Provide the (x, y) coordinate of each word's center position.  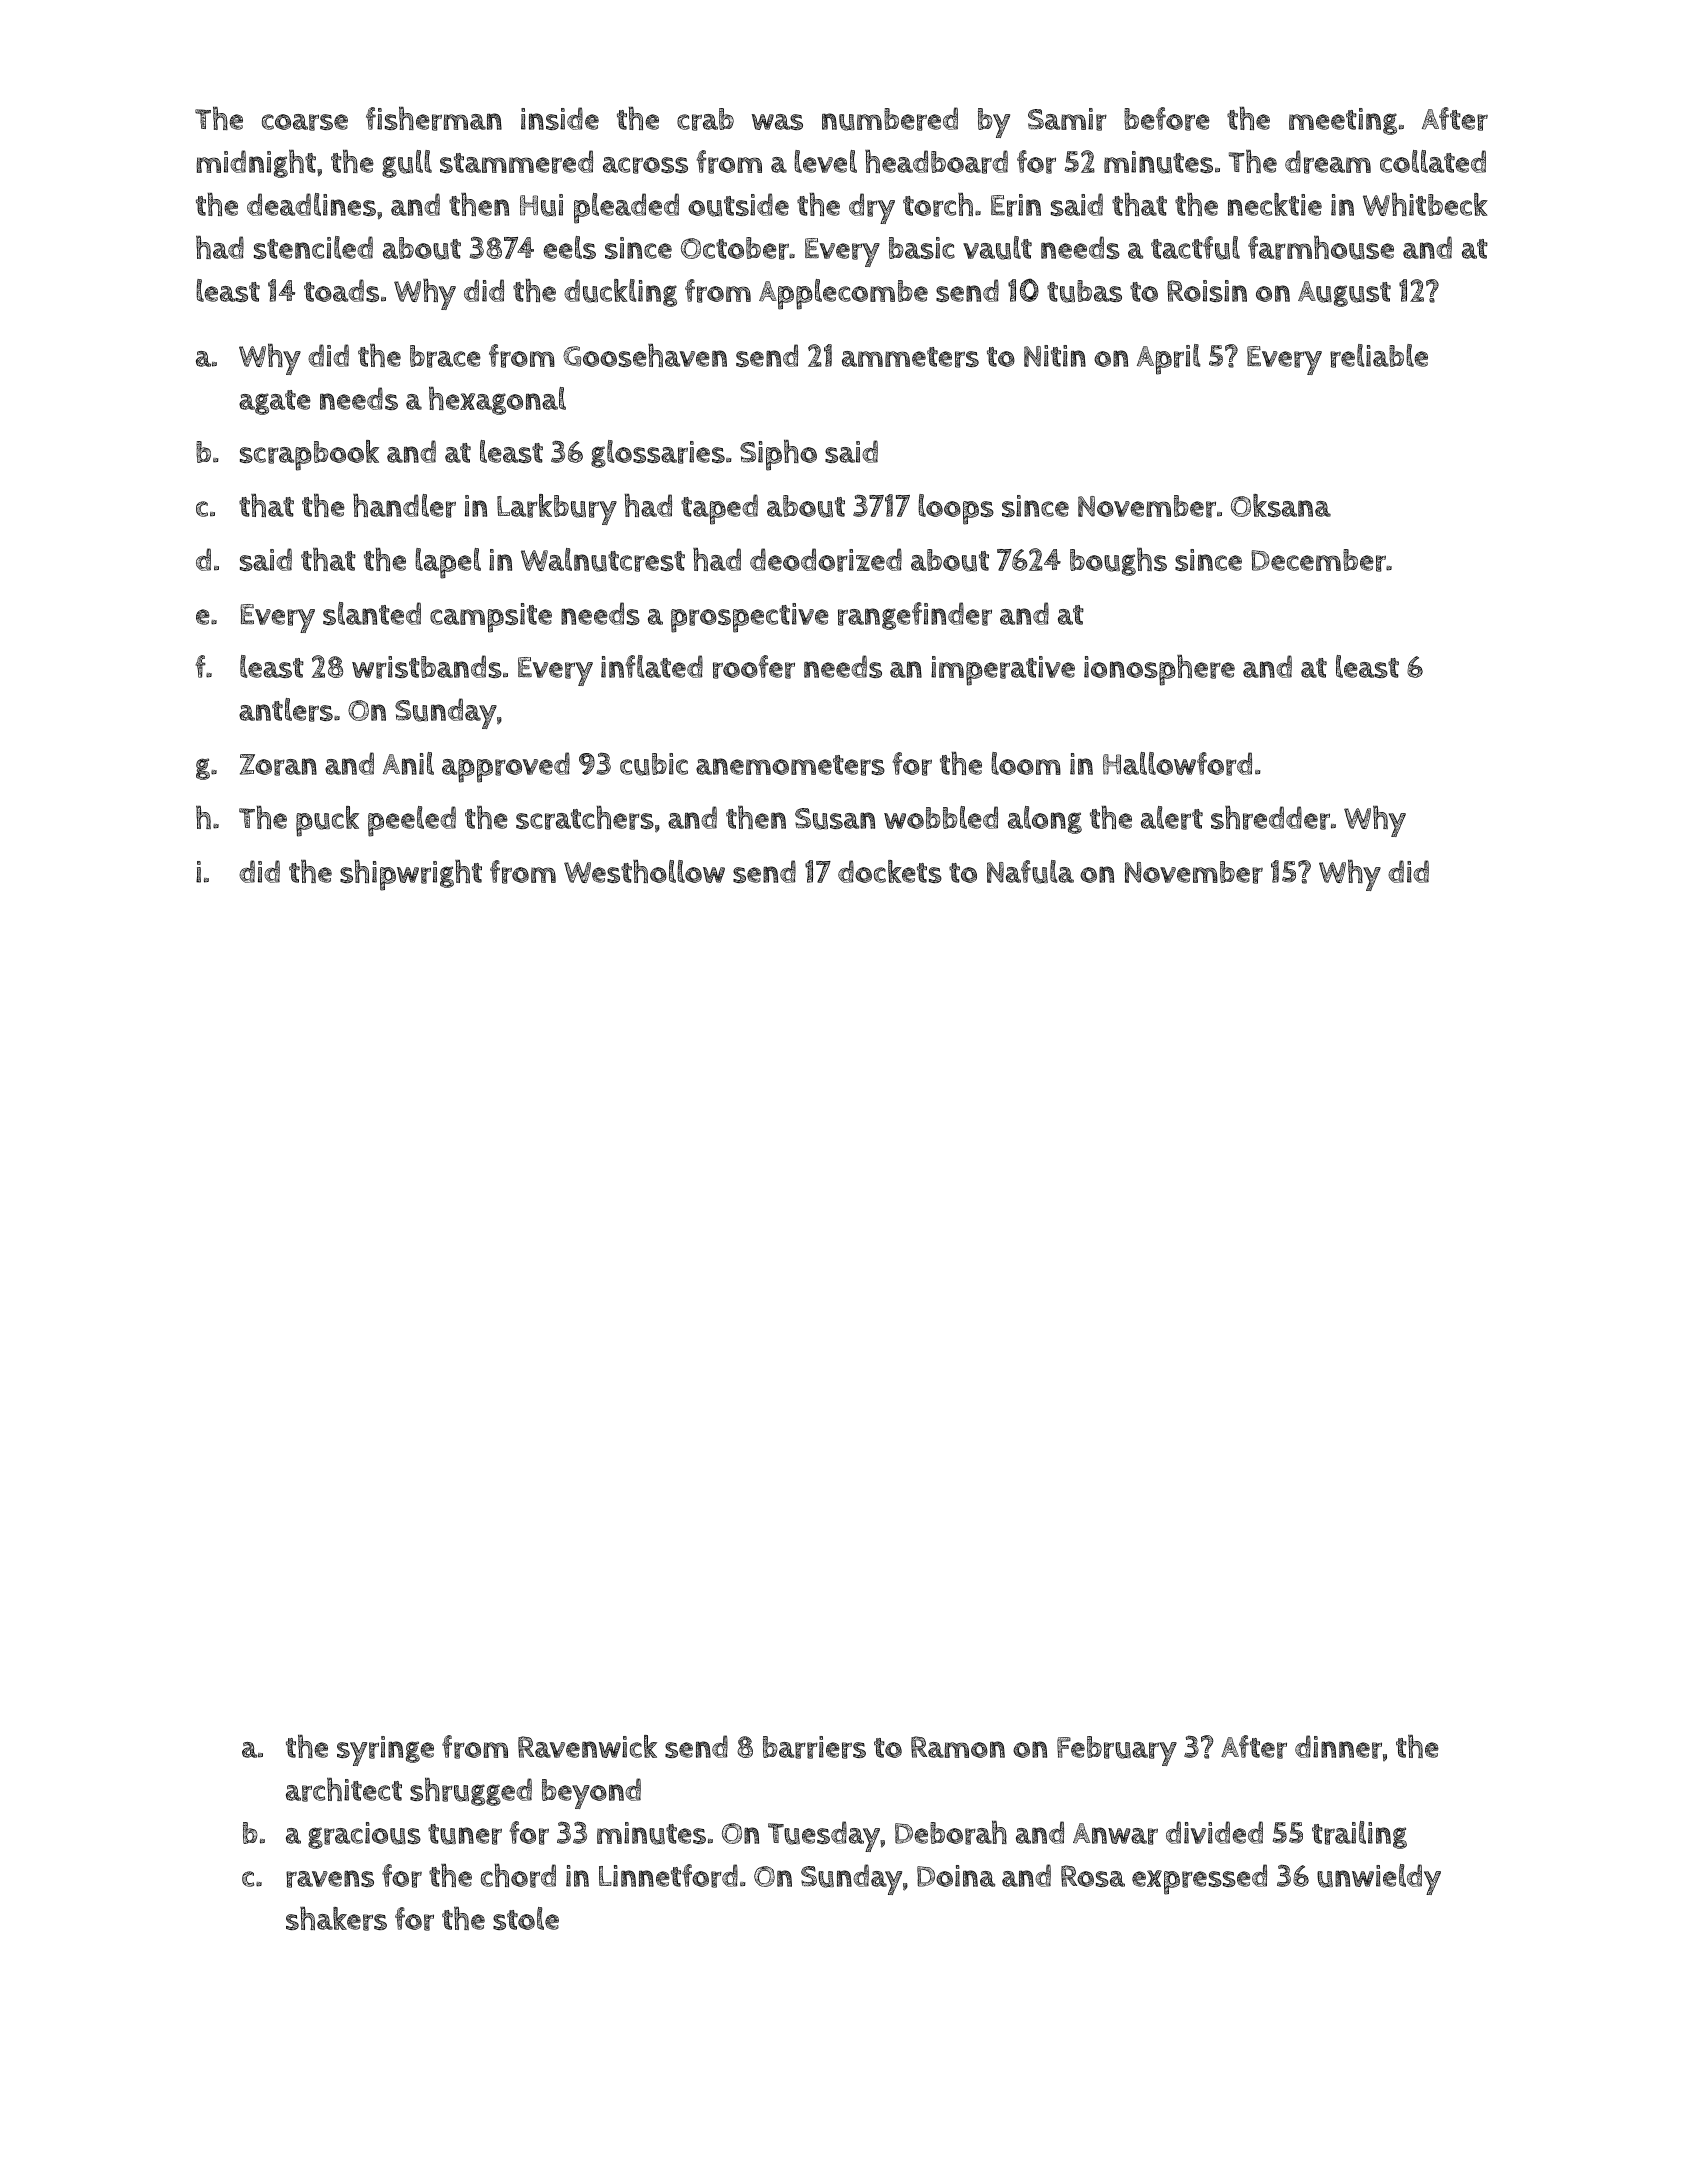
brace (445, 356)
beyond (591, 1793)
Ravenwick (587, 1746)
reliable (1379, 356)
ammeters (910, 357)
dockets (890, 871)
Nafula (1030, 872)
